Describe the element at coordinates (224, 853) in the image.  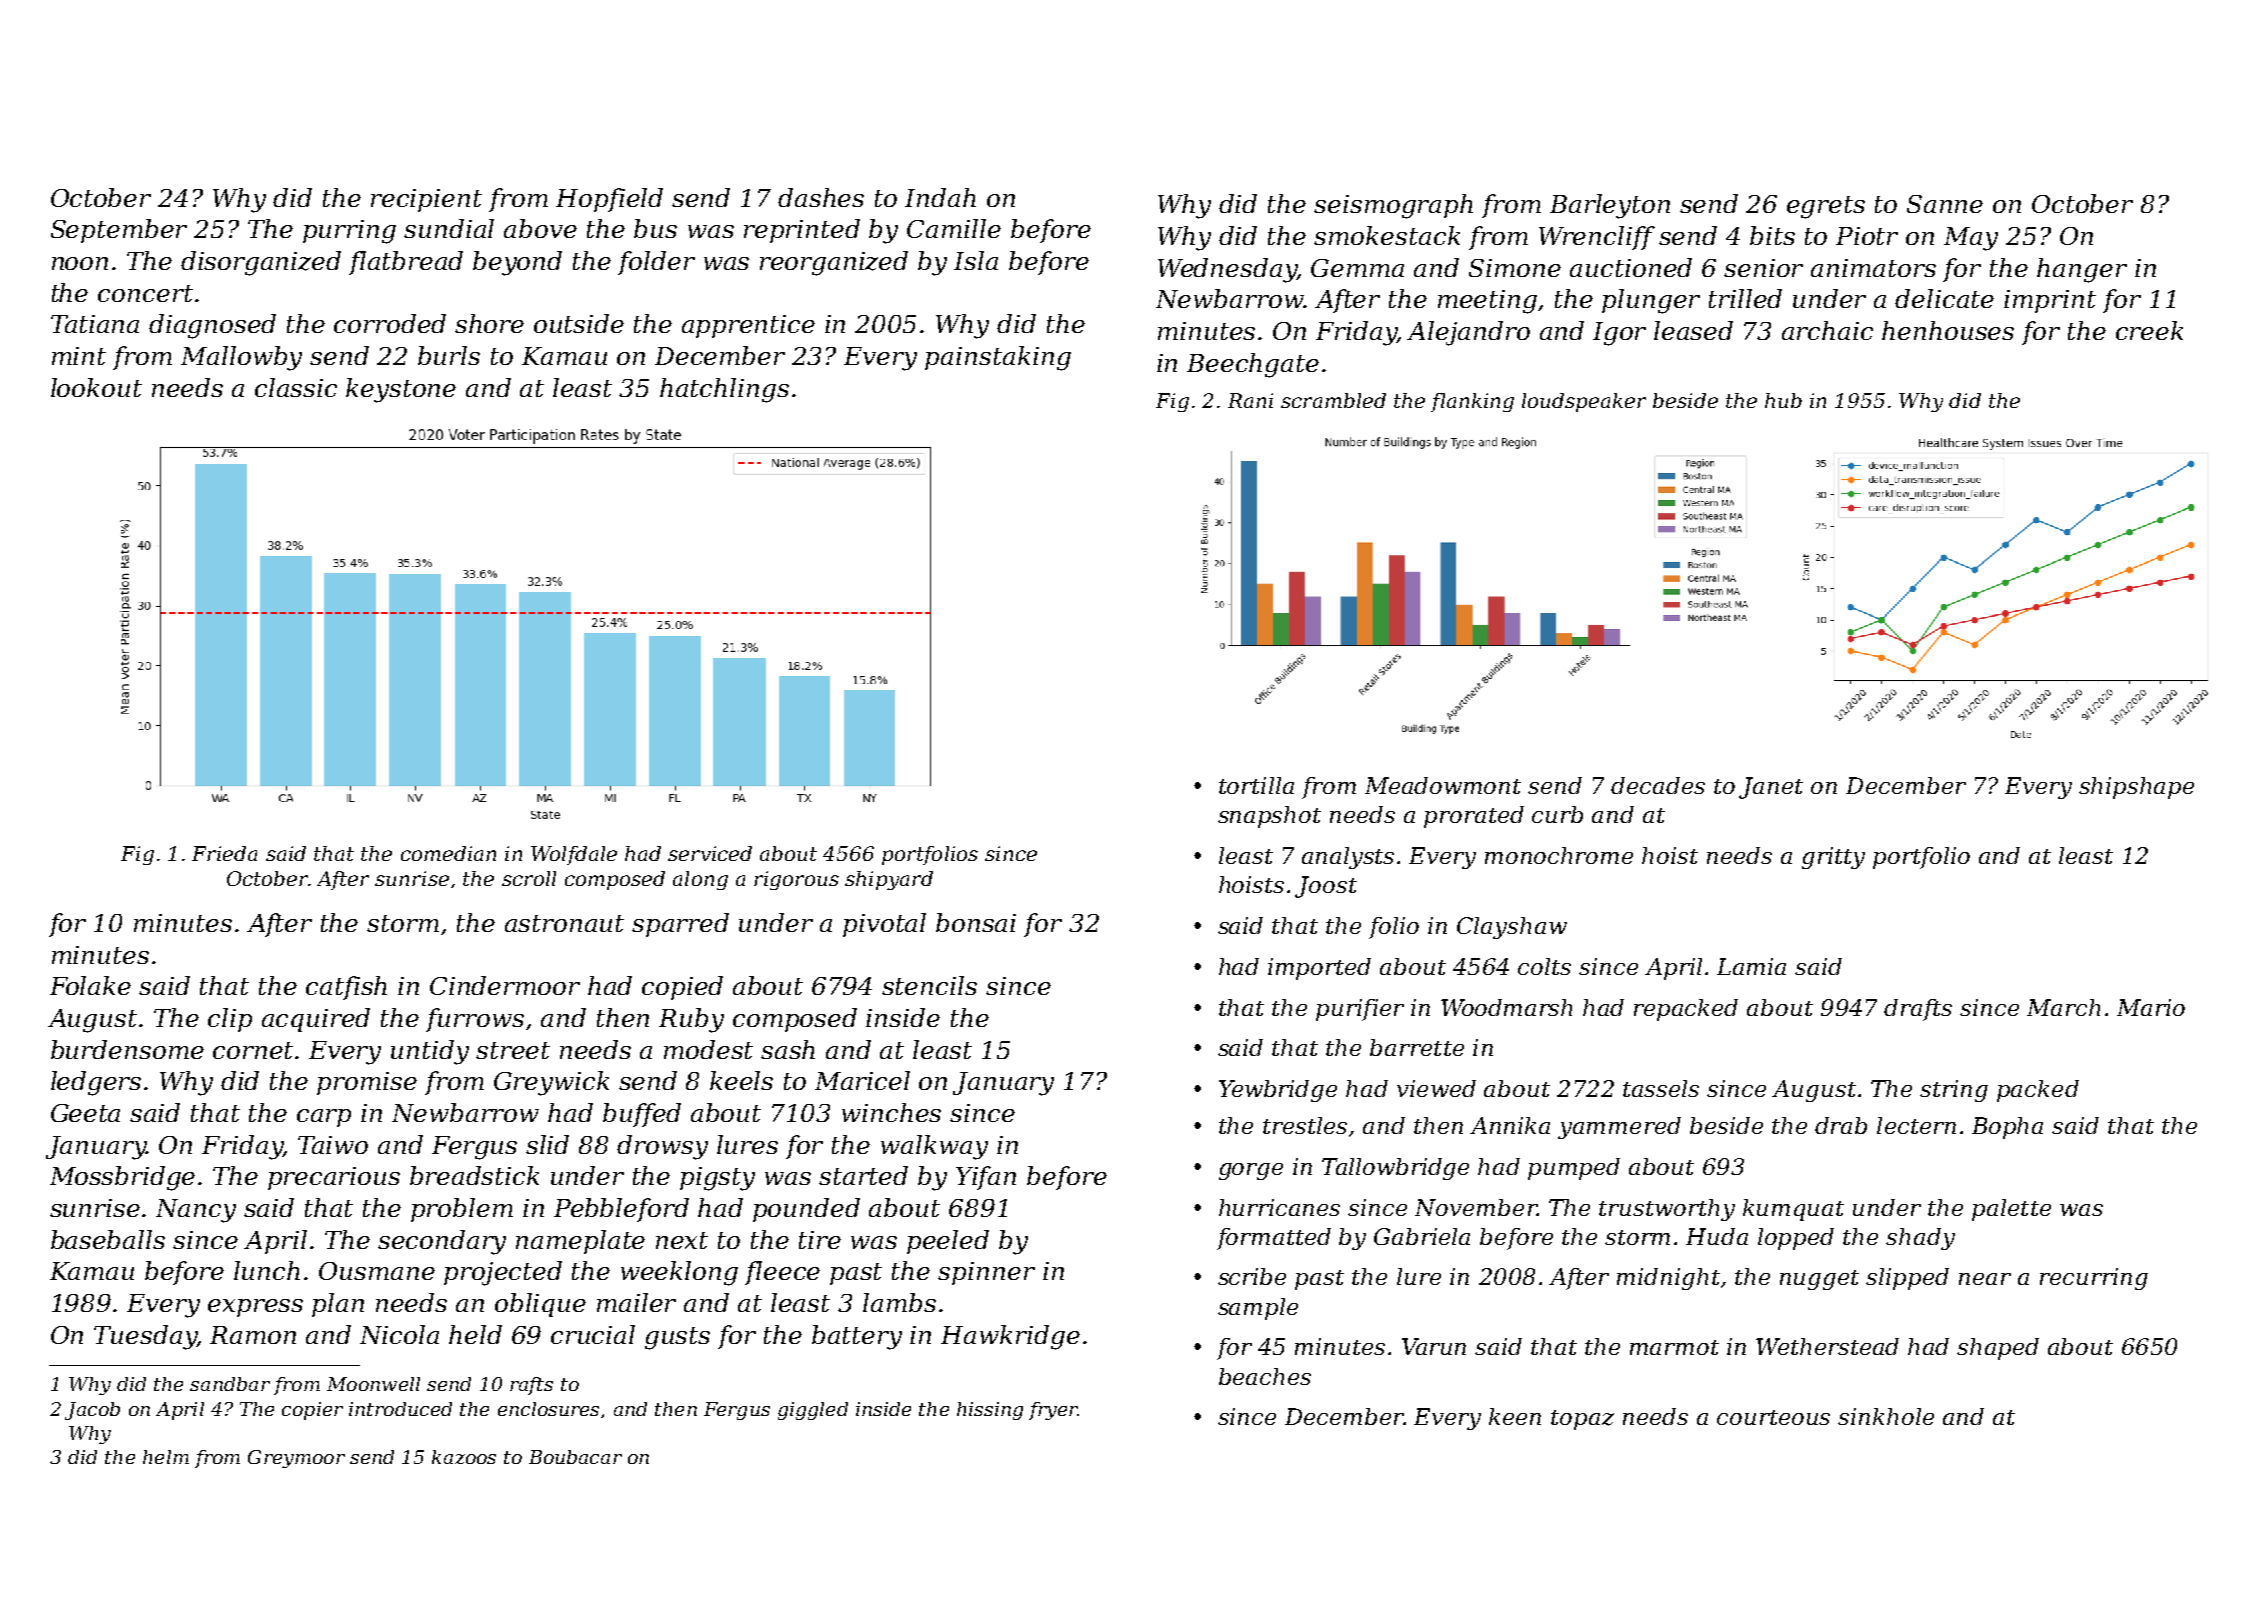
I see `Frieda` at that location.
